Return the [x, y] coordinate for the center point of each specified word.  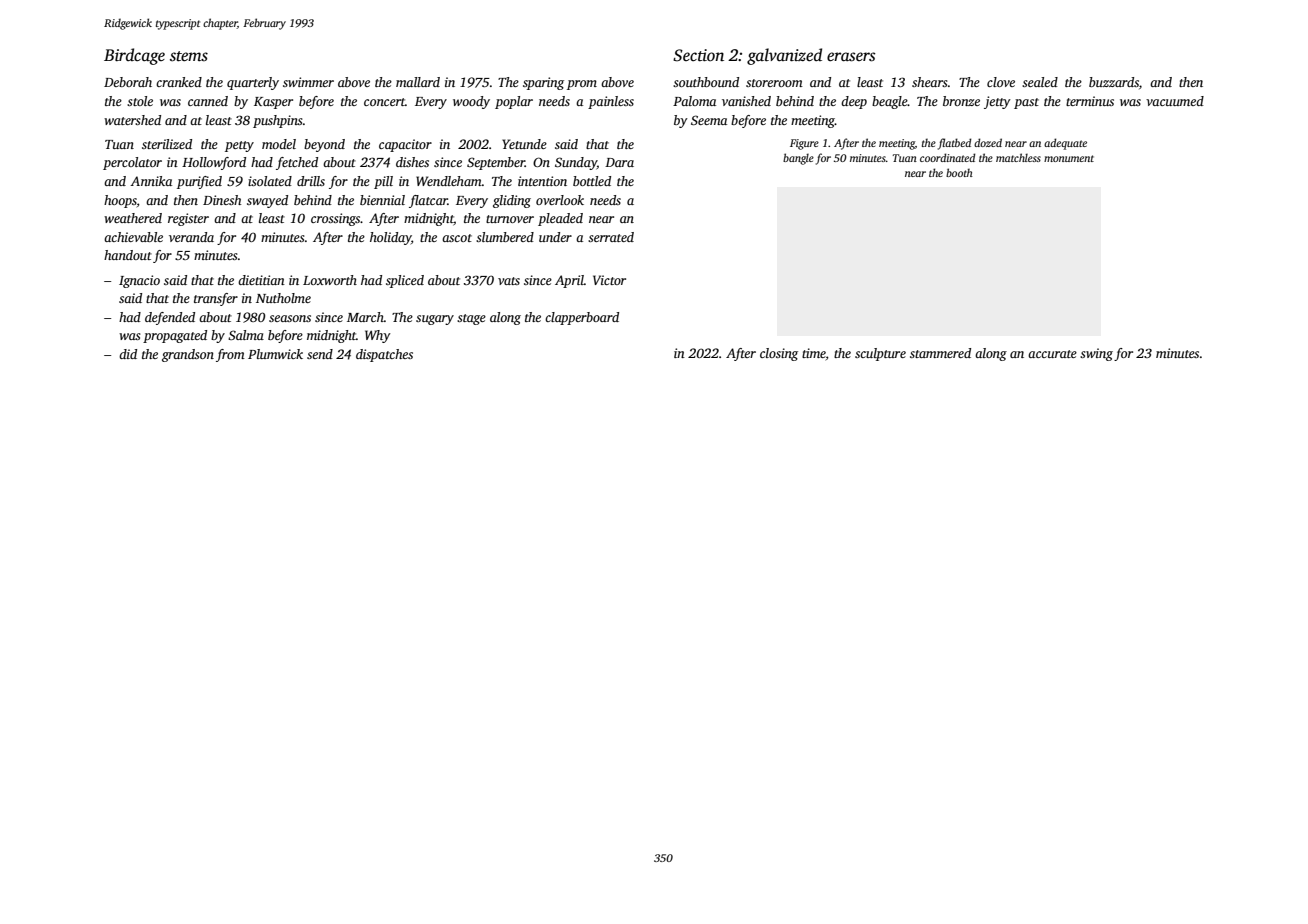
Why [378, 336]
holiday [390, 238]
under [555, 237]
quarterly [253, 83]
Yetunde [524, 144]
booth [959, 172]
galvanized [784, 56]
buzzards [1114, 82]
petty [239, 146]
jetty [997, 102]
